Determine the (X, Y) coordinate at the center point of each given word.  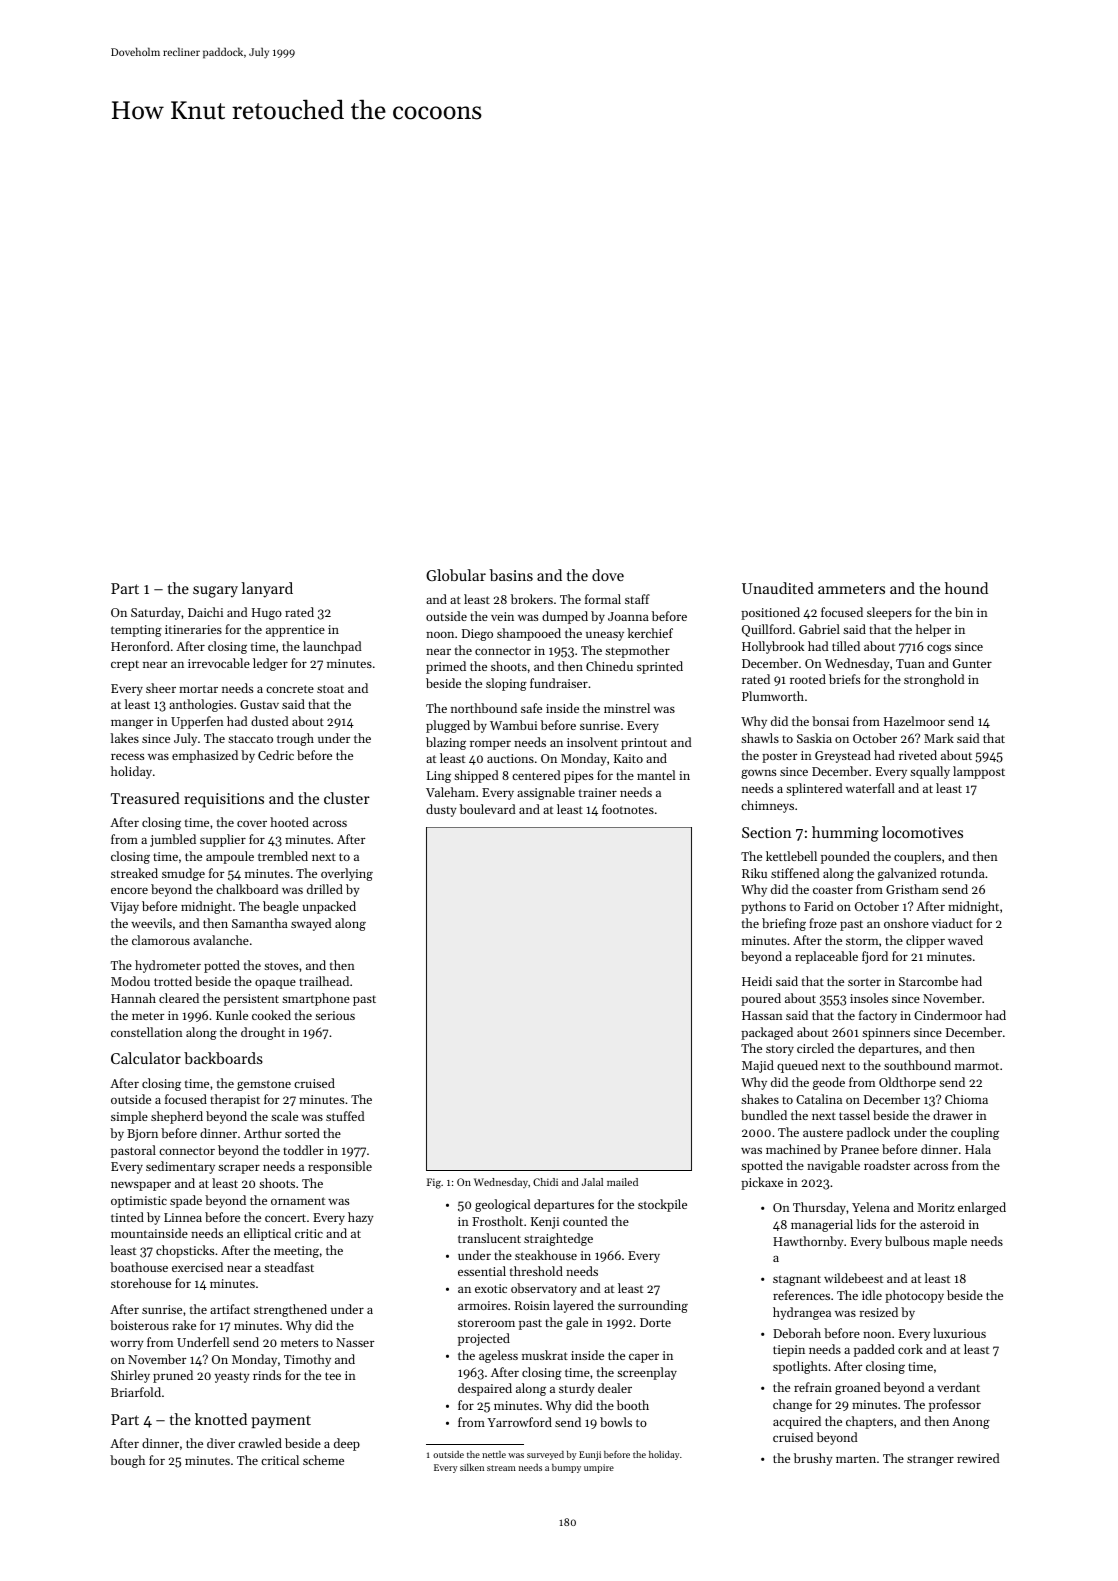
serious (335, 1015)
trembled (283, 856)
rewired (978, 1458)
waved (965, 940)
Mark (939, 738)
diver (221, 1443)
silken (472, 1467)
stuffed (345, 1116)
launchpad (332, 647)
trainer (598, 792)
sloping (506, 684)
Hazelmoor (914, 721)
